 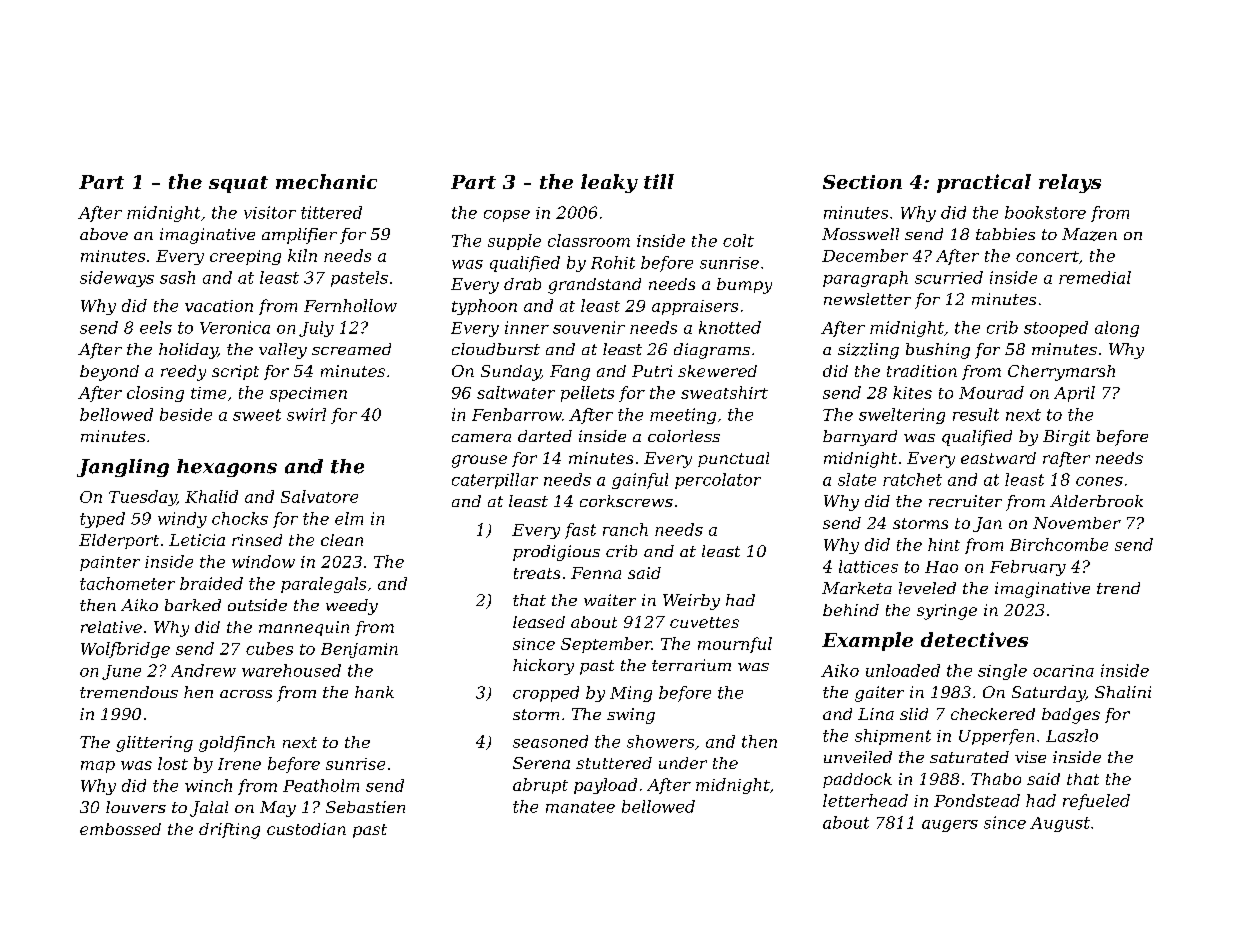 I want to click on kites, so click(x=912, y=392).
